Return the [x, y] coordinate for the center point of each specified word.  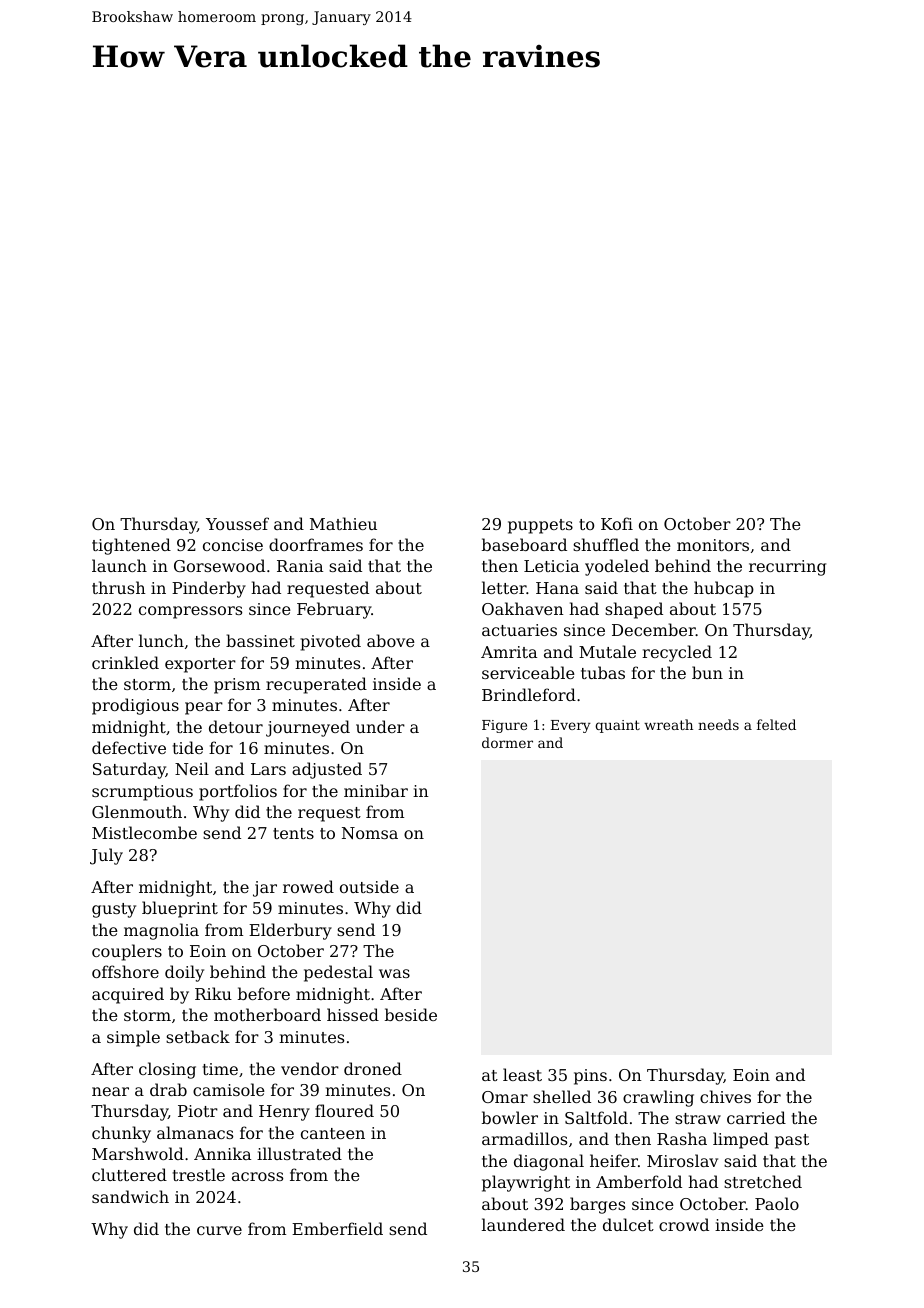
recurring [787, 568]
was [394, 973]
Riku [213, 993]
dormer [507, 742]
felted [776, 724]
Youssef [237, 523]
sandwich [130, 1196]
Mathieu [343, 523]
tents [293, 833]
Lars [268, 769]
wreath [668, 724]
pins [590, 1077]
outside [369, 886]
